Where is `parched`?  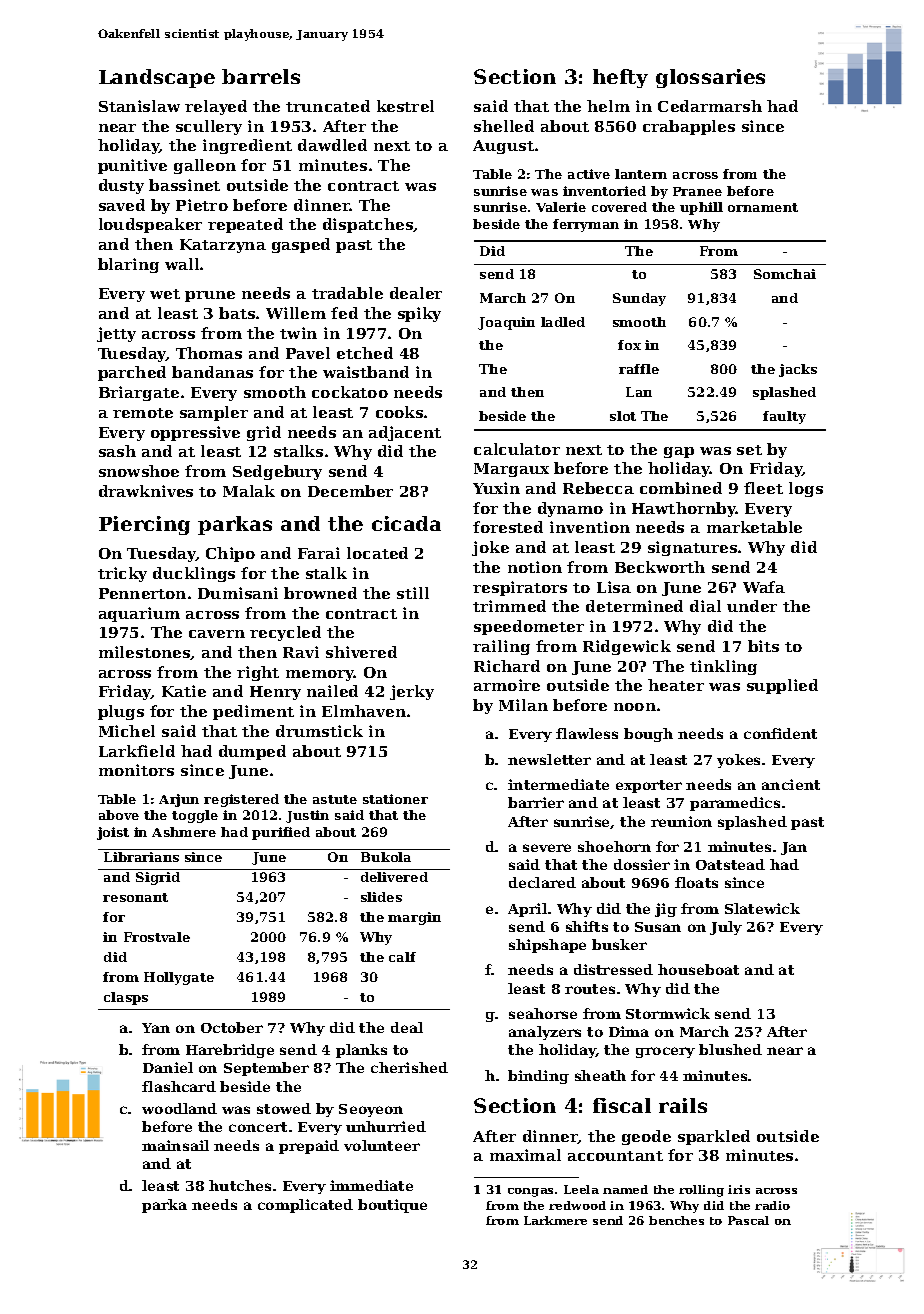
parched is located at coordinates (132, 373).
